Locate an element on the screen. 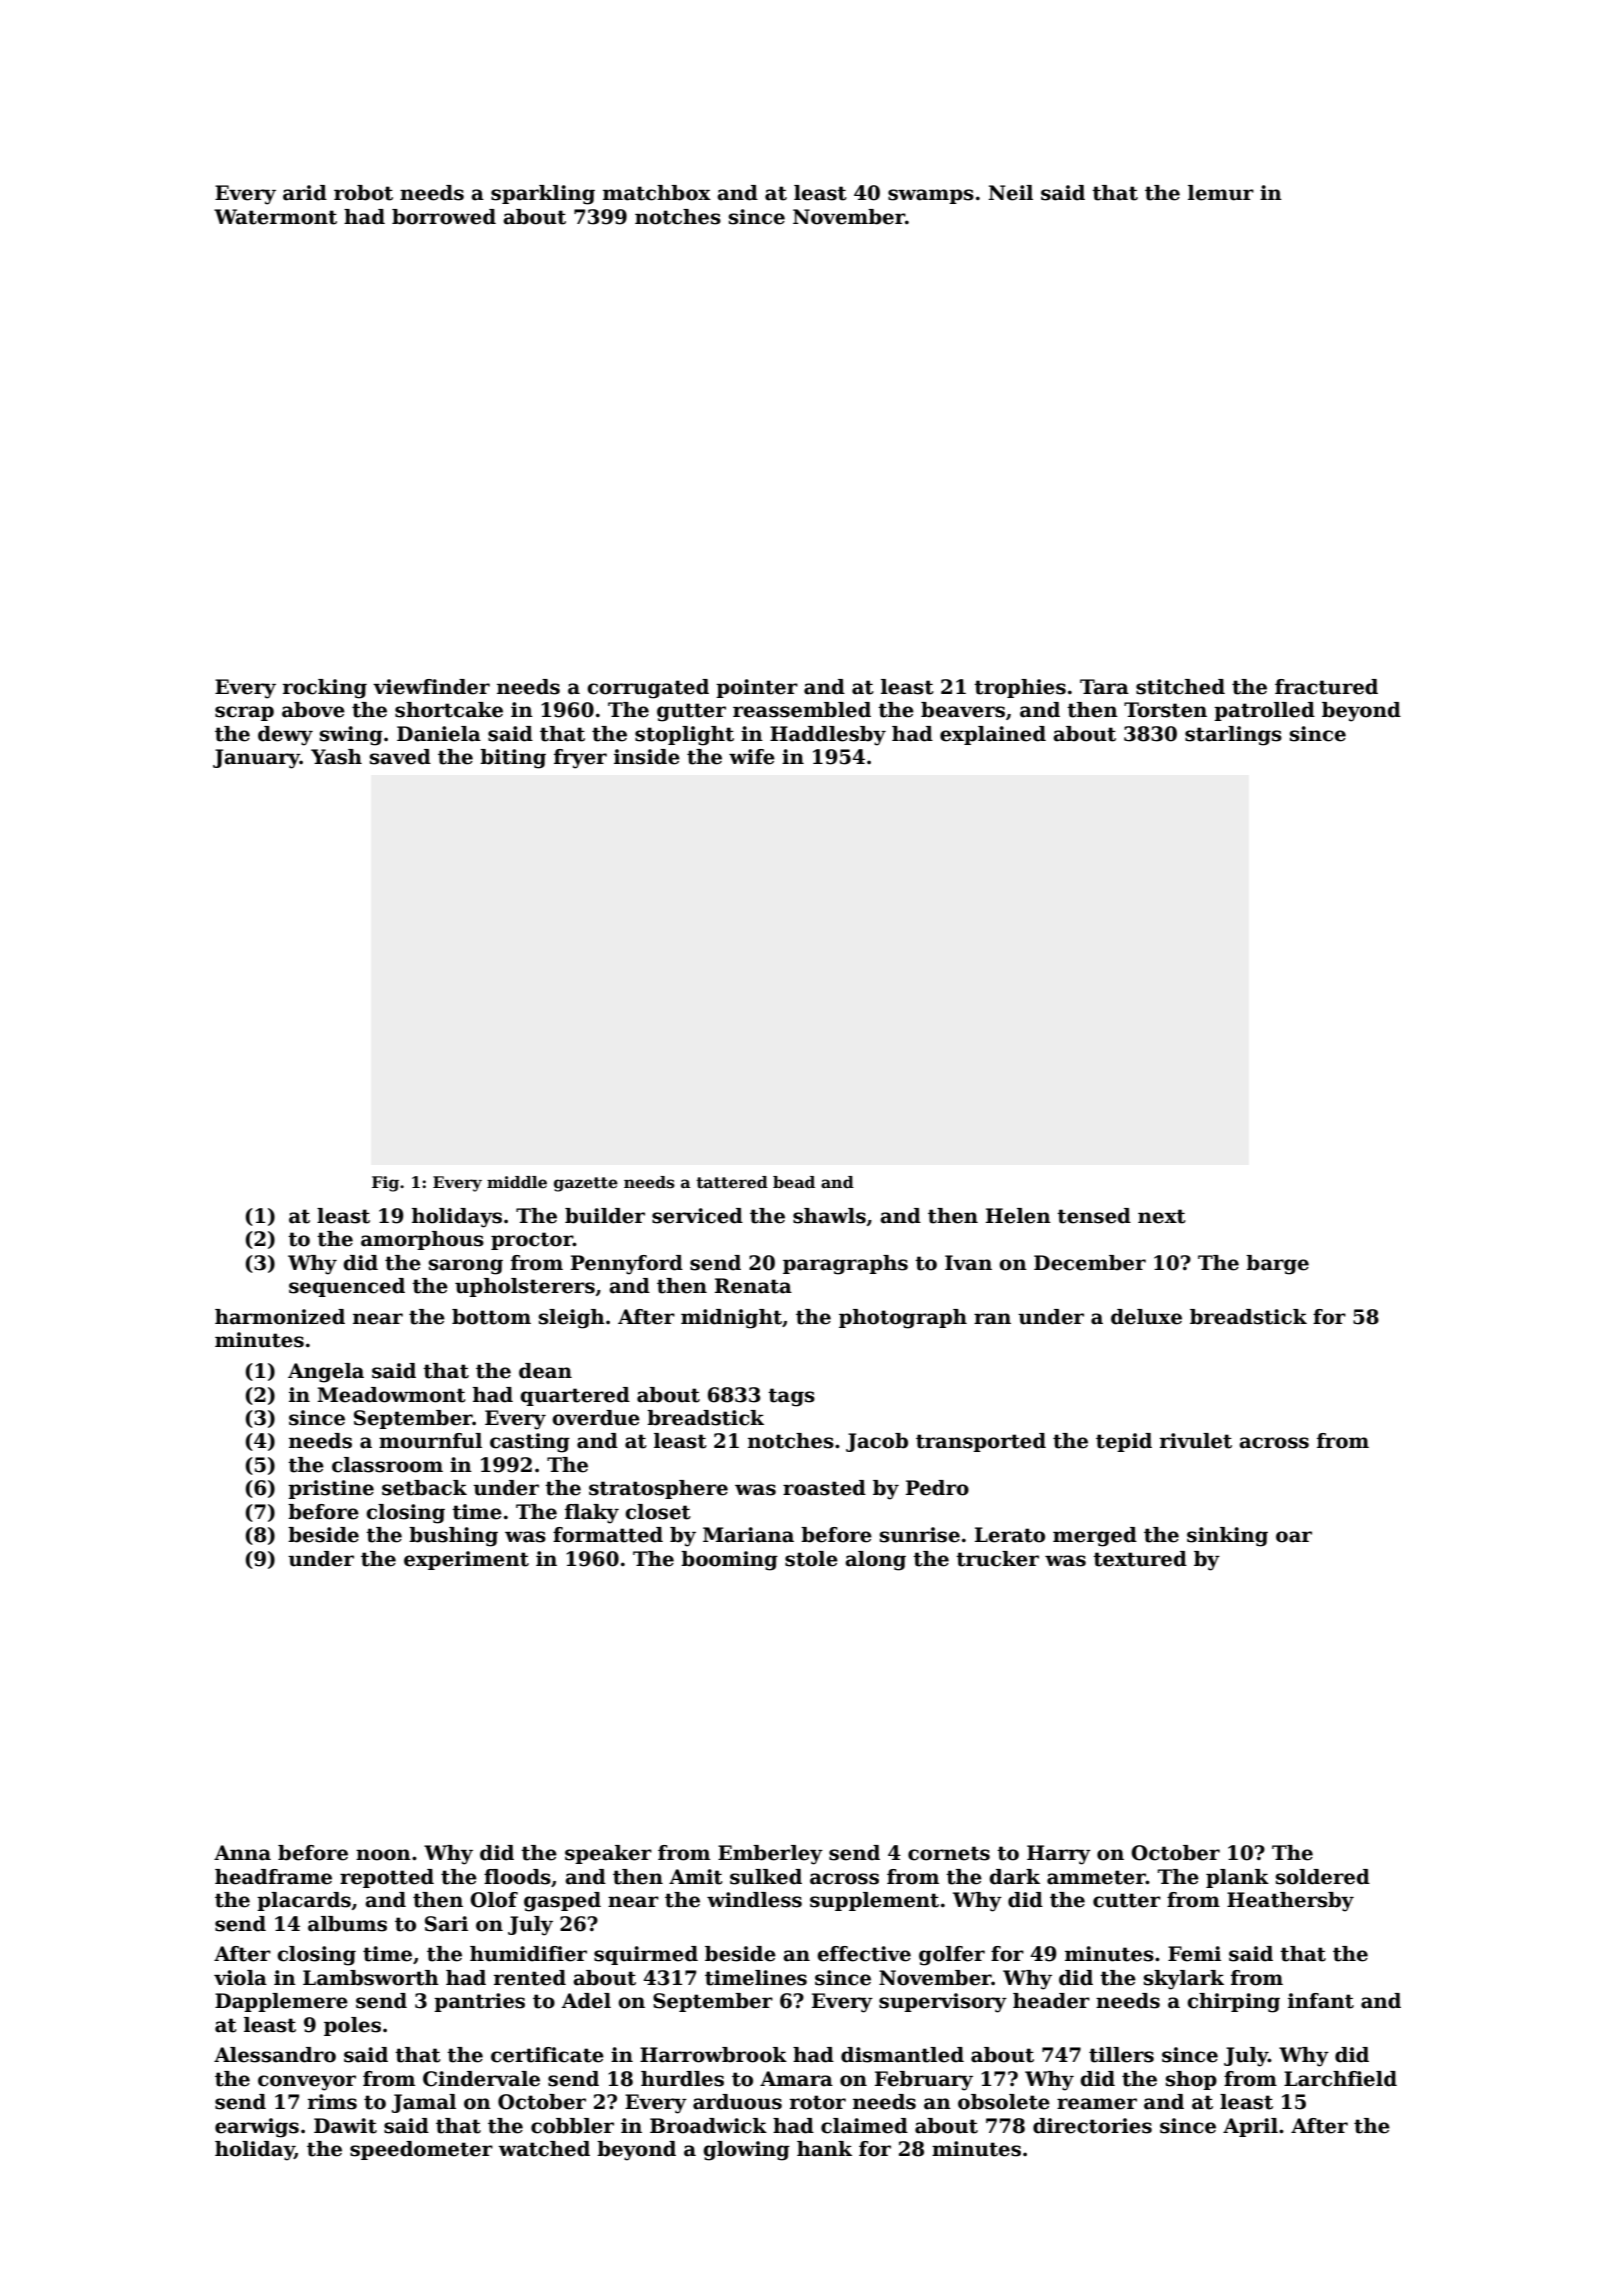 Image resolution: width=1620 pixels, height=2292 pixels. wife is located at coordinates (752, 757).
